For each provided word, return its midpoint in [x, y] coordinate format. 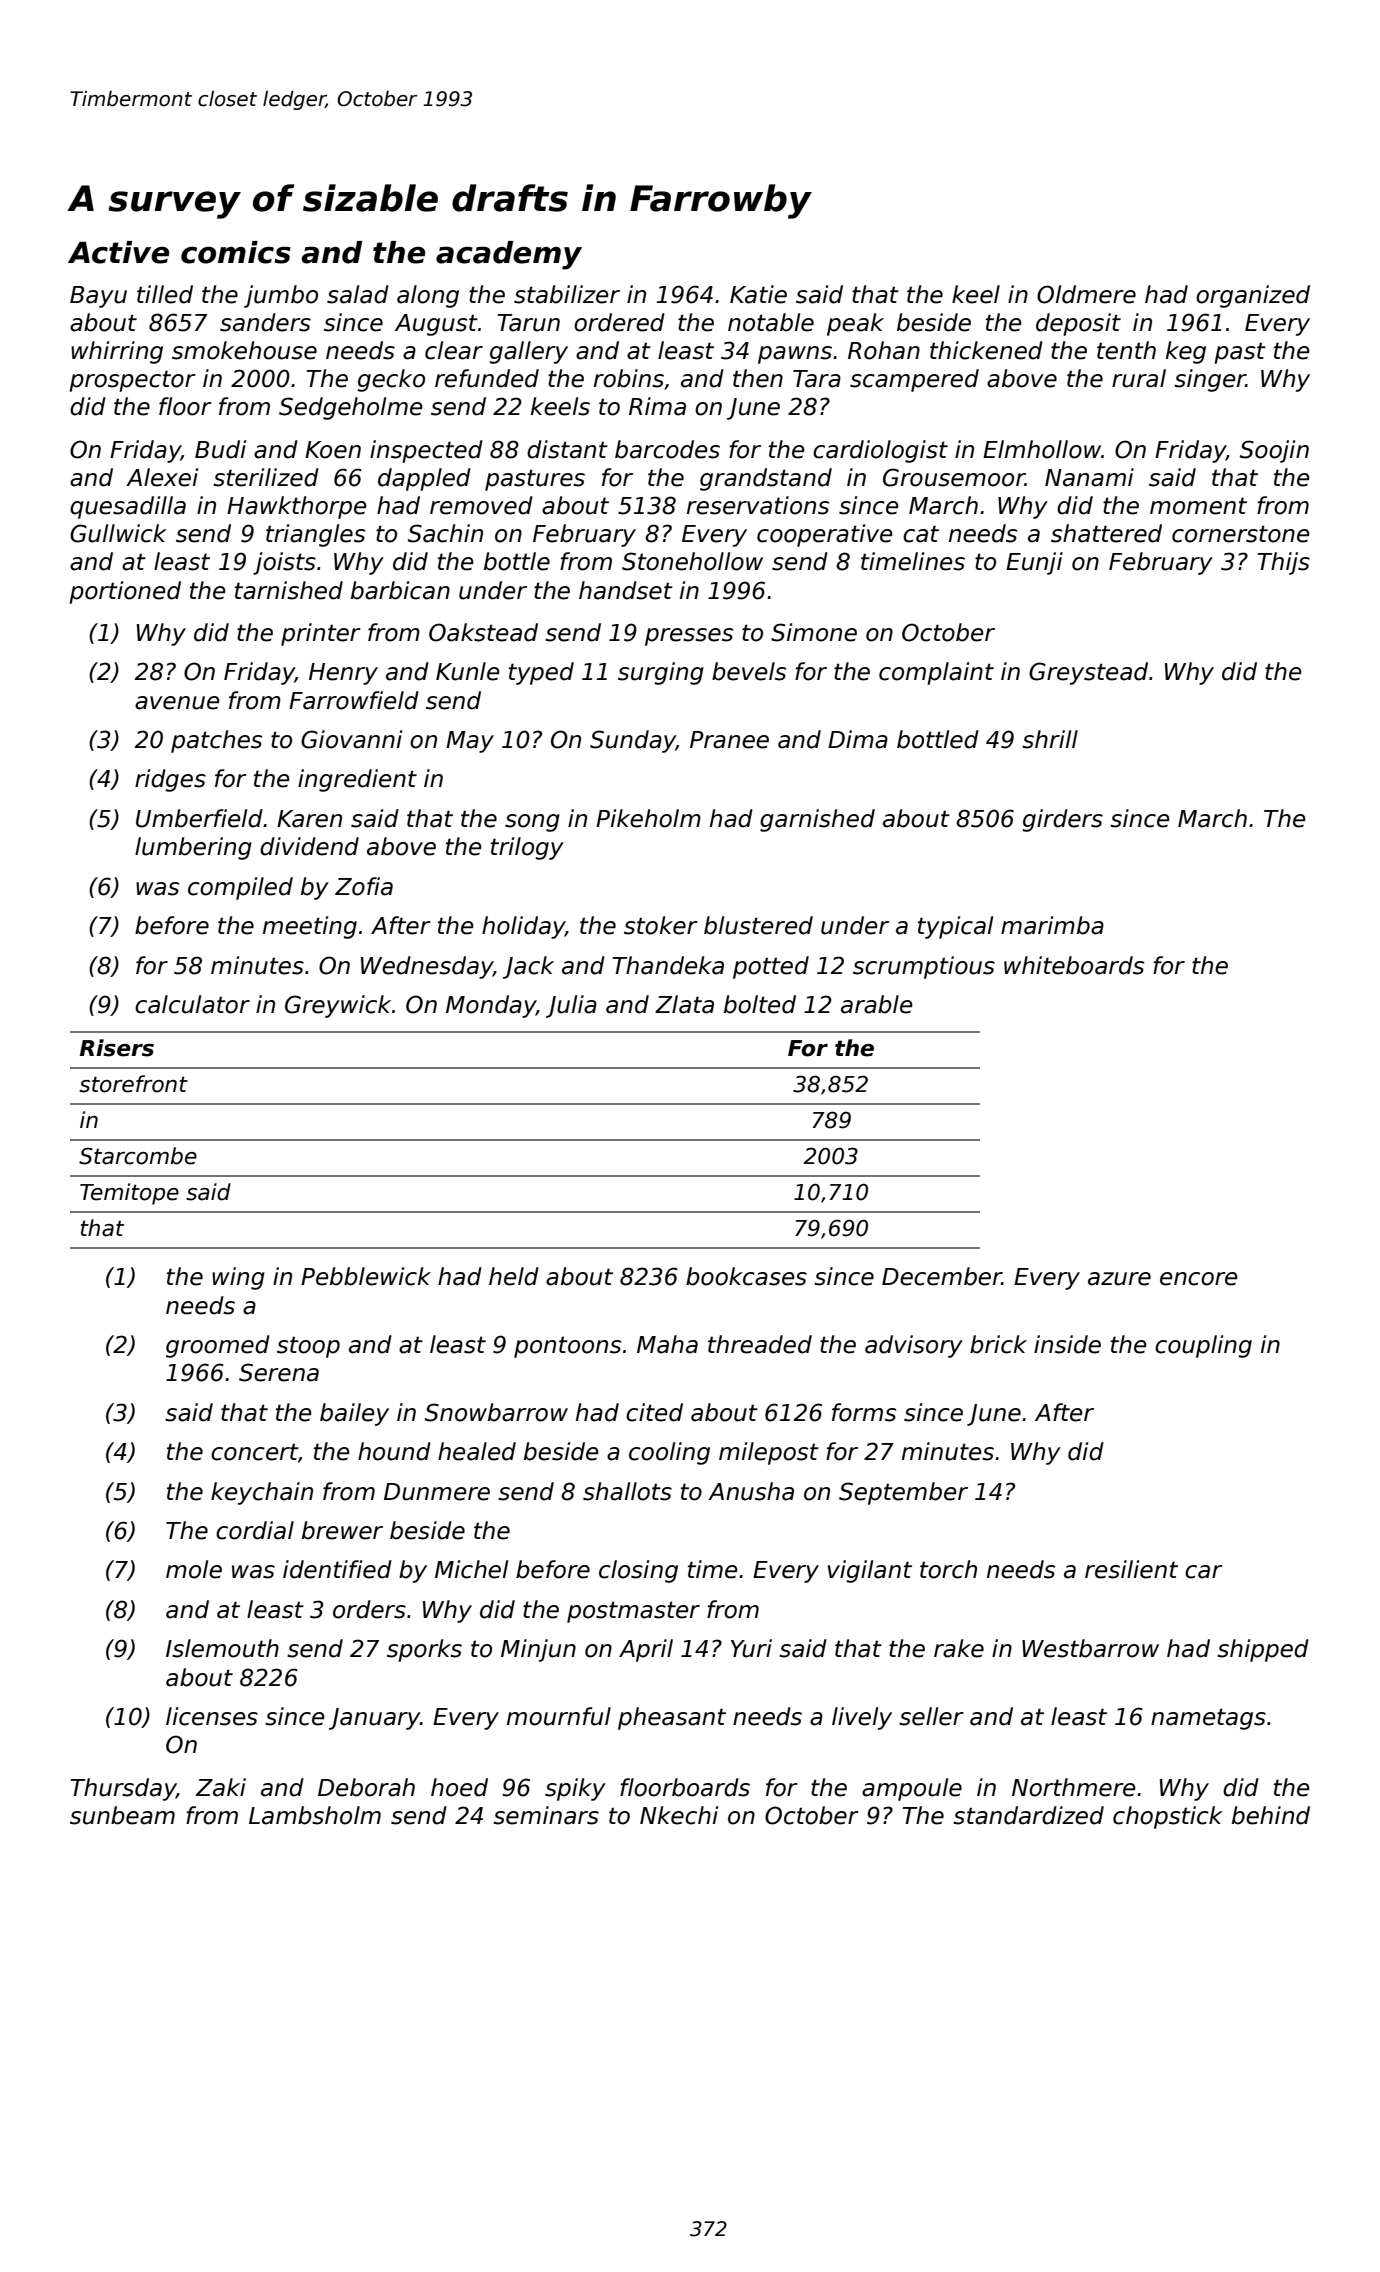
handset [626, 590]
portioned [125, 592]
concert [254, 1452]
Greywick [338, 1006]
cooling [669, 1453]
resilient [1131, 1569]
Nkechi [679, 1815]
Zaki [221, 1787]
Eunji [1034, 563]
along [428, 296]
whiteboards [1074, 965]
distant [567, 449]
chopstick [1168, 1817]
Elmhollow [1042, 449]
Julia [571, 1006]
